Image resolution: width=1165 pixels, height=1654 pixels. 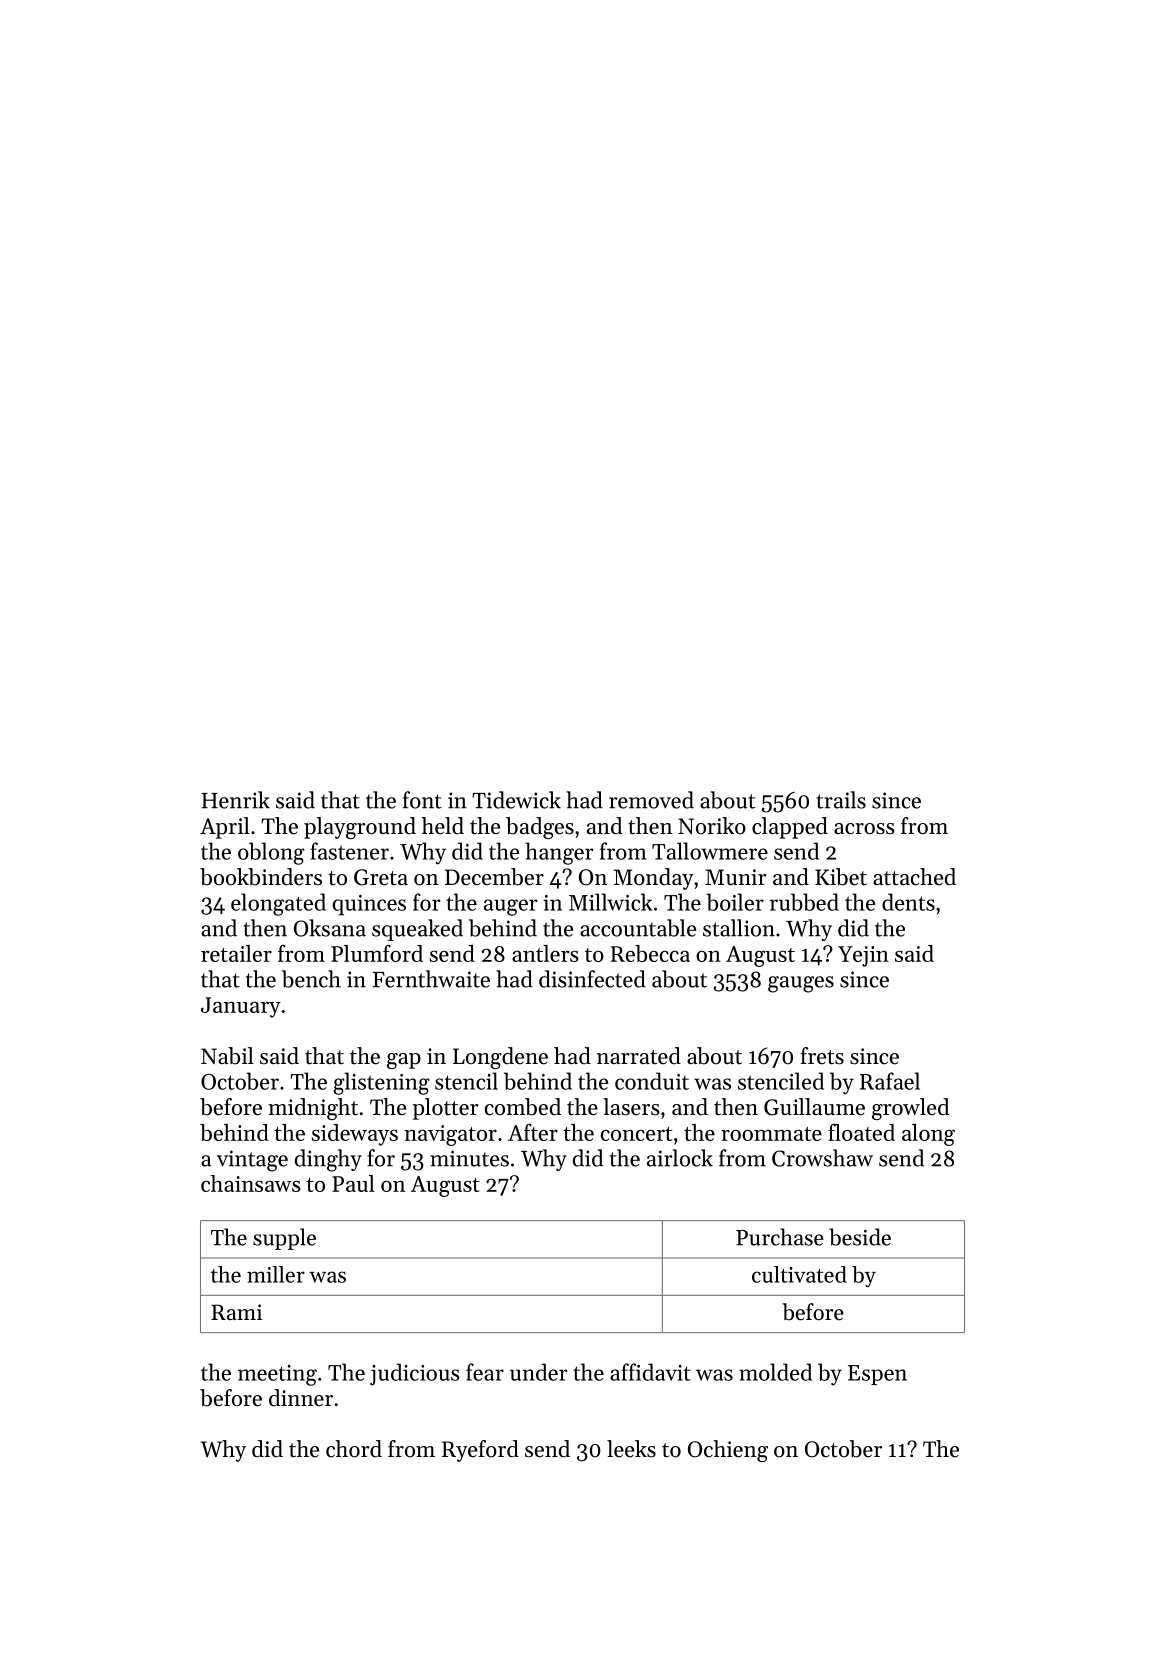 I want to click on lasers, so click(x=631, y=1107).
